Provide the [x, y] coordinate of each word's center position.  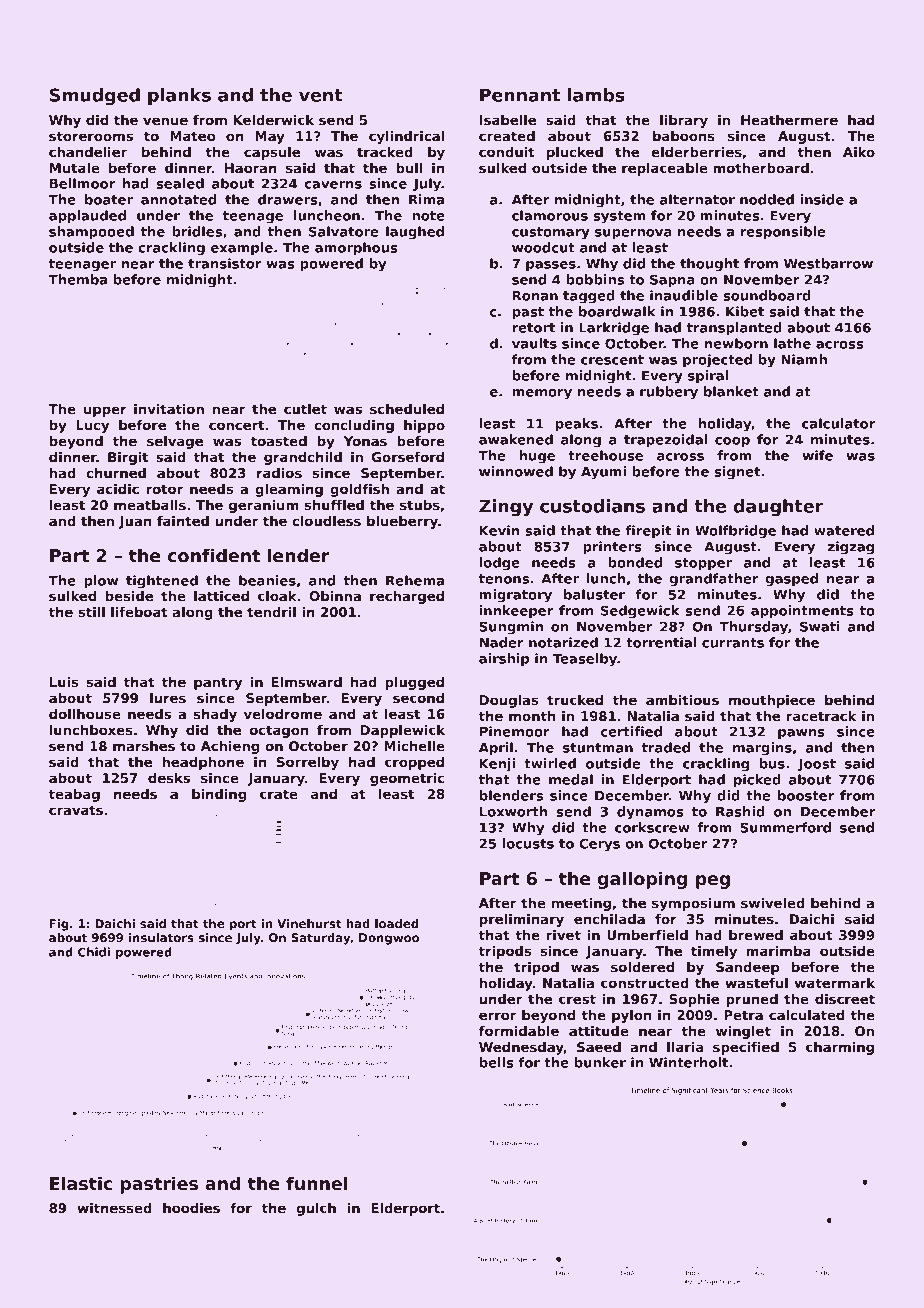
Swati [820, 626]
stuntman [598, 748]
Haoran [251, 168]
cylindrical [406, 137]
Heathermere [789, 120]
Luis [64, 682]
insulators [161, 937]
